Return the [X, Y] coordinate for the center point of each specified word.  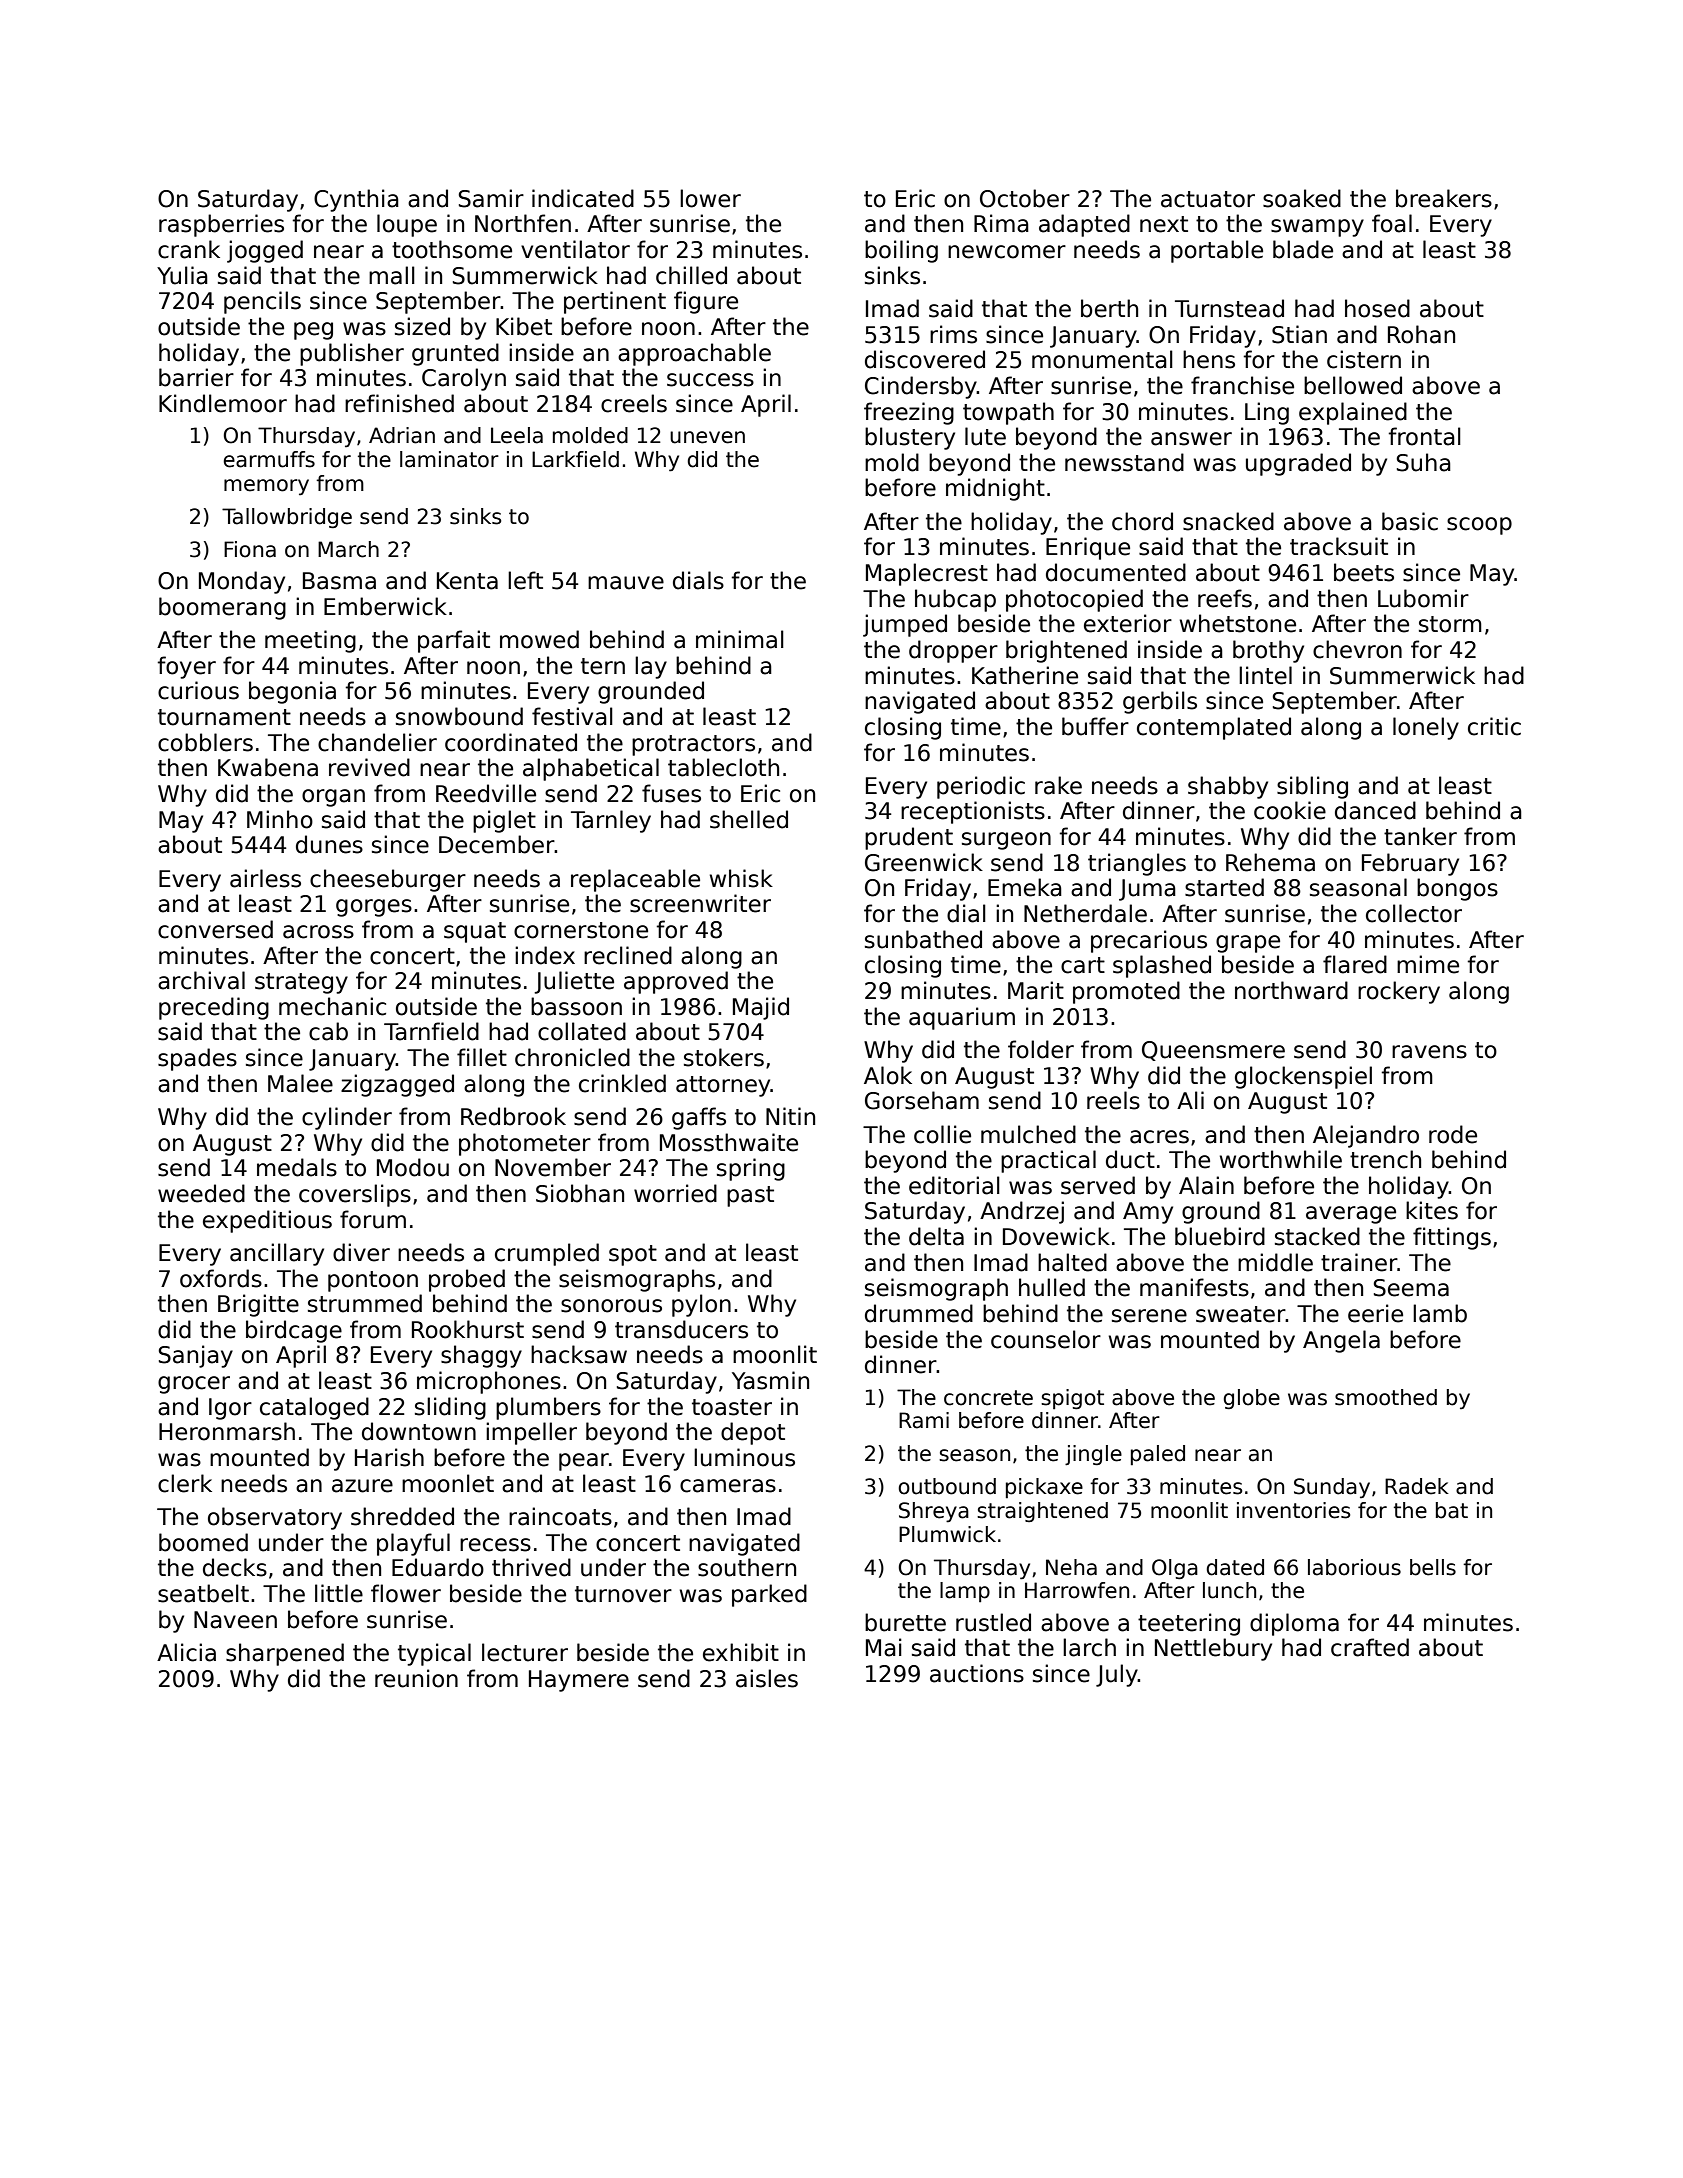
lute [985, 436]
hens [1209, 359]
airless [265, 878]
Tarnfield [431, 1031]
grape [1248, 944]
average [1351, 1215]
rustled [993, 1622]
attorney [723, 1086]
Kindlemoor [223, 403]
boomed [203, 1542]
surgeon [1006, 841]
